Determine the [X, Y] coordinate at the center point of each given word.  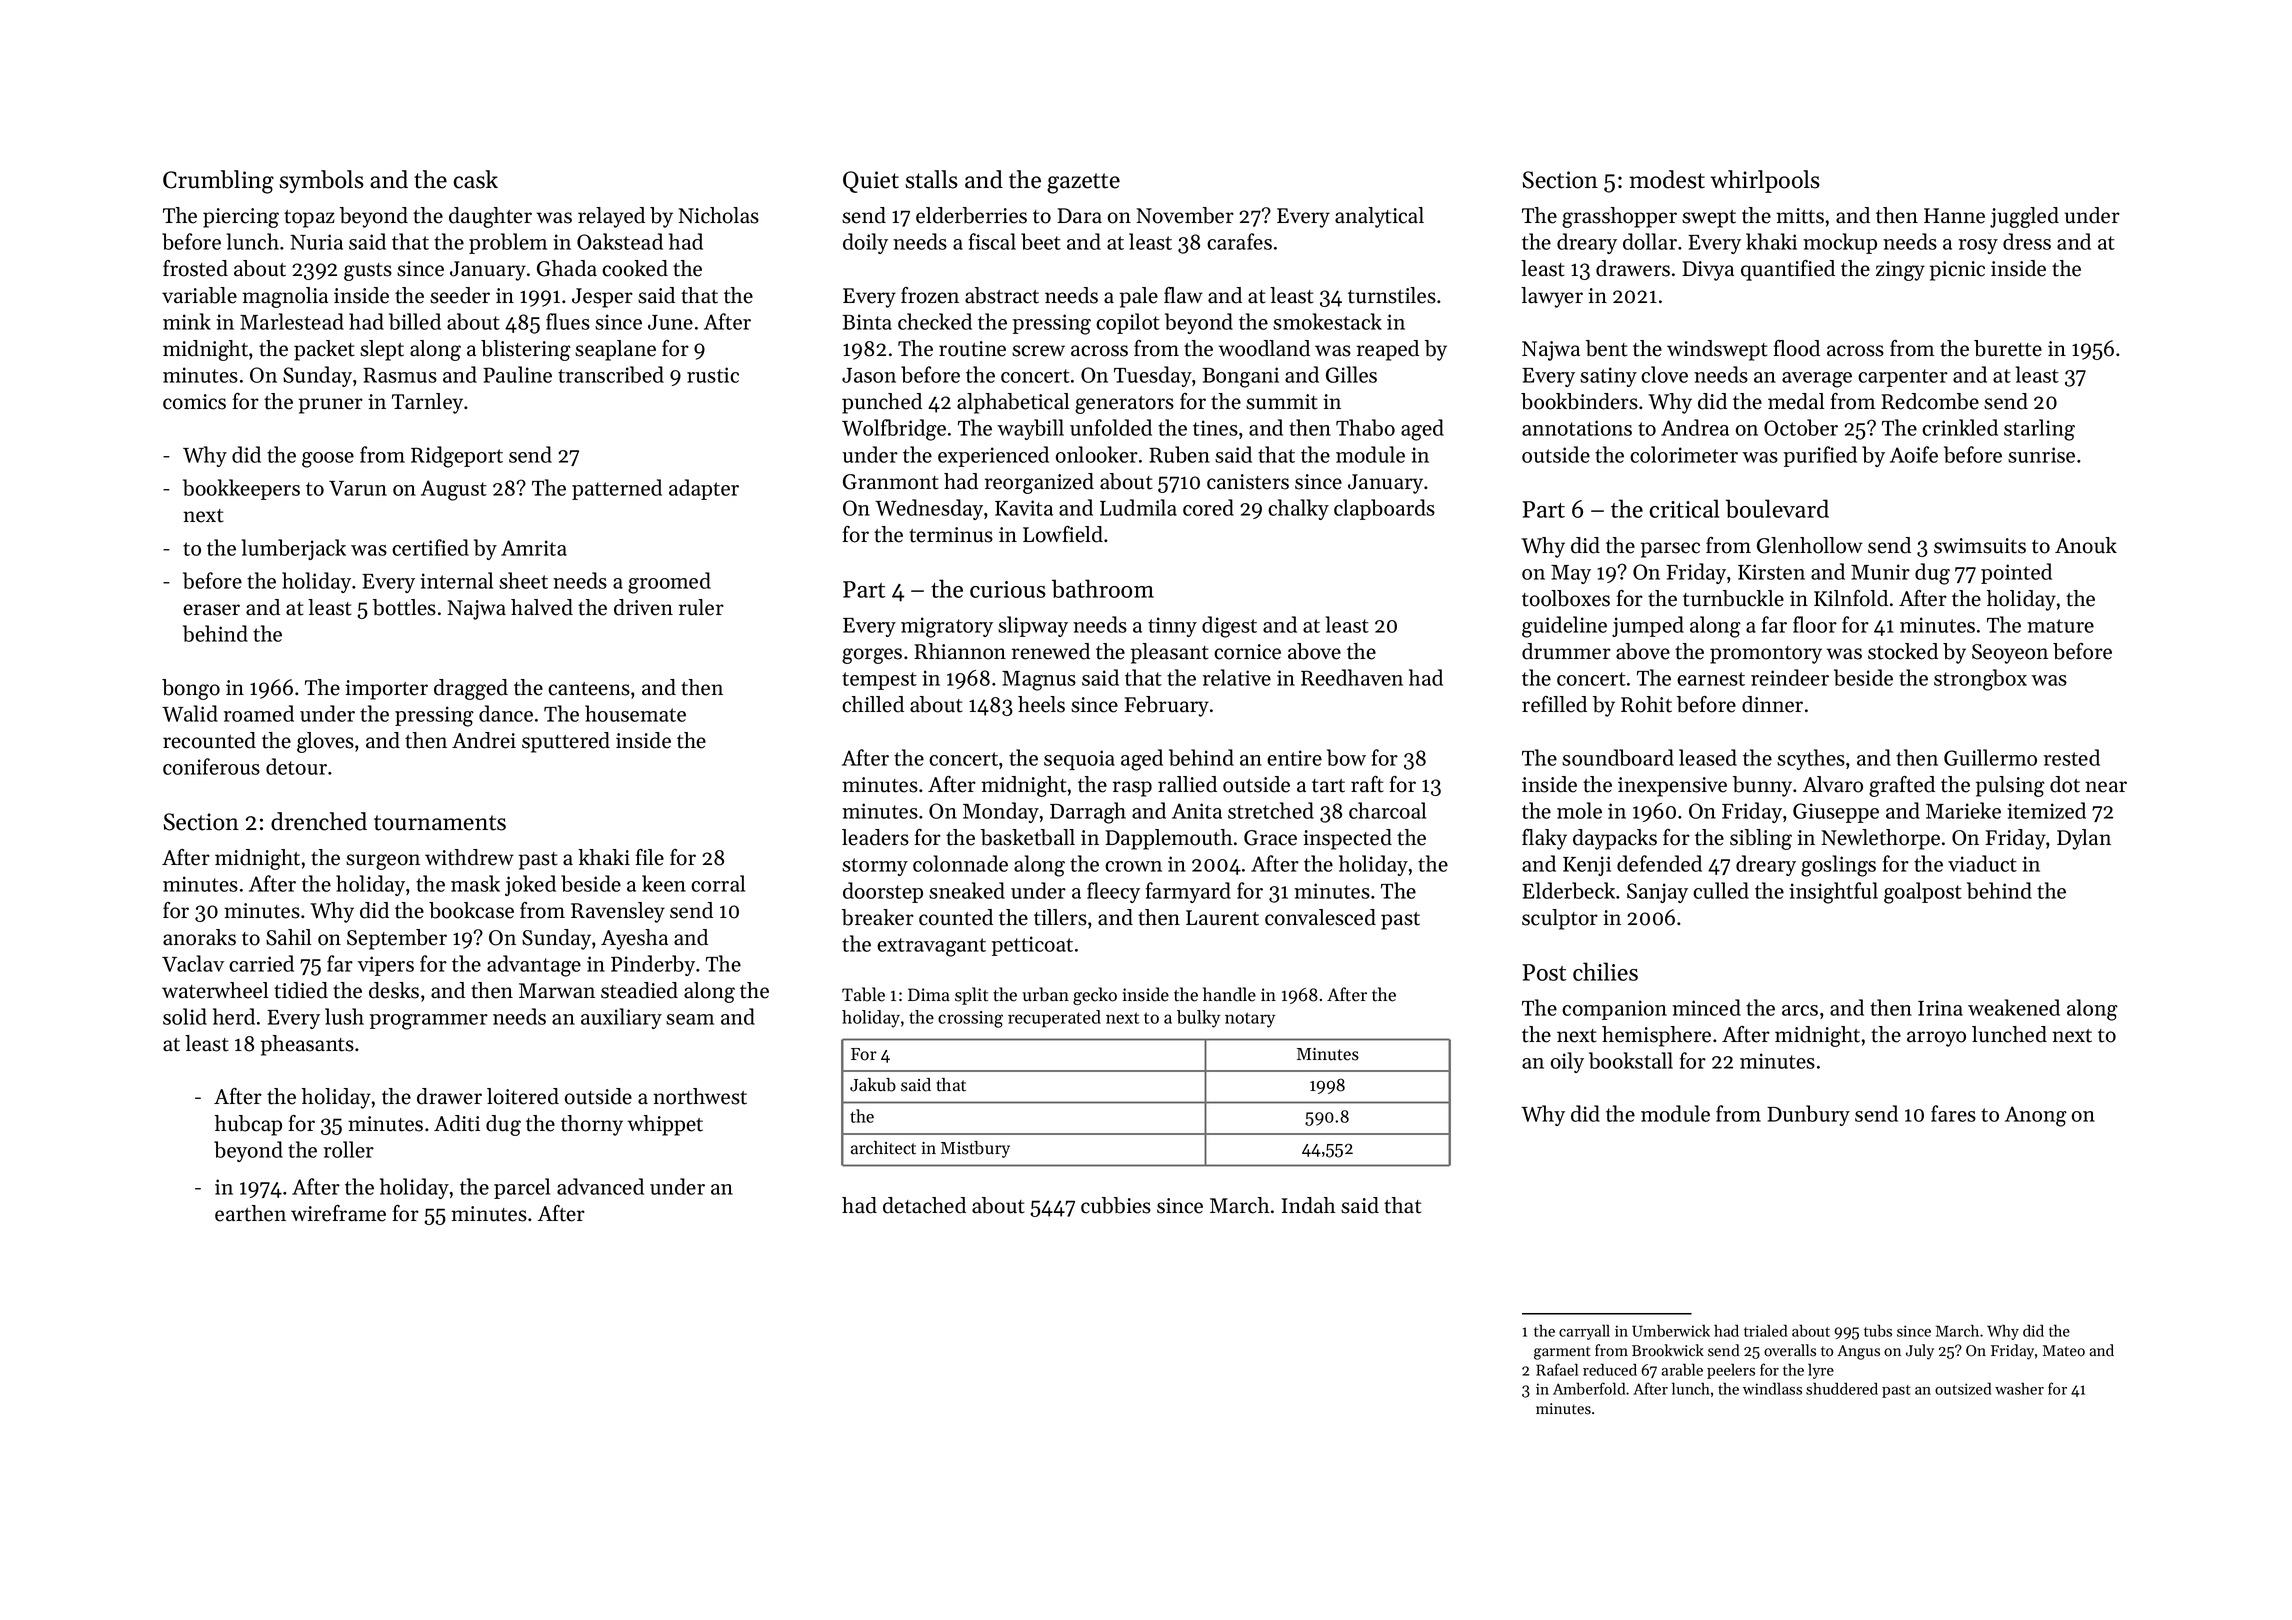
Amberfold [1589, 1388]
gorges [872, 656]
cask [476, 179]
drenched [319, 821]
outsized [1963, 1388]
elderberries [971, 215]
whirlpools [1765, 181]
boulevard [1777, 508]
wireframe [338, 1213]
